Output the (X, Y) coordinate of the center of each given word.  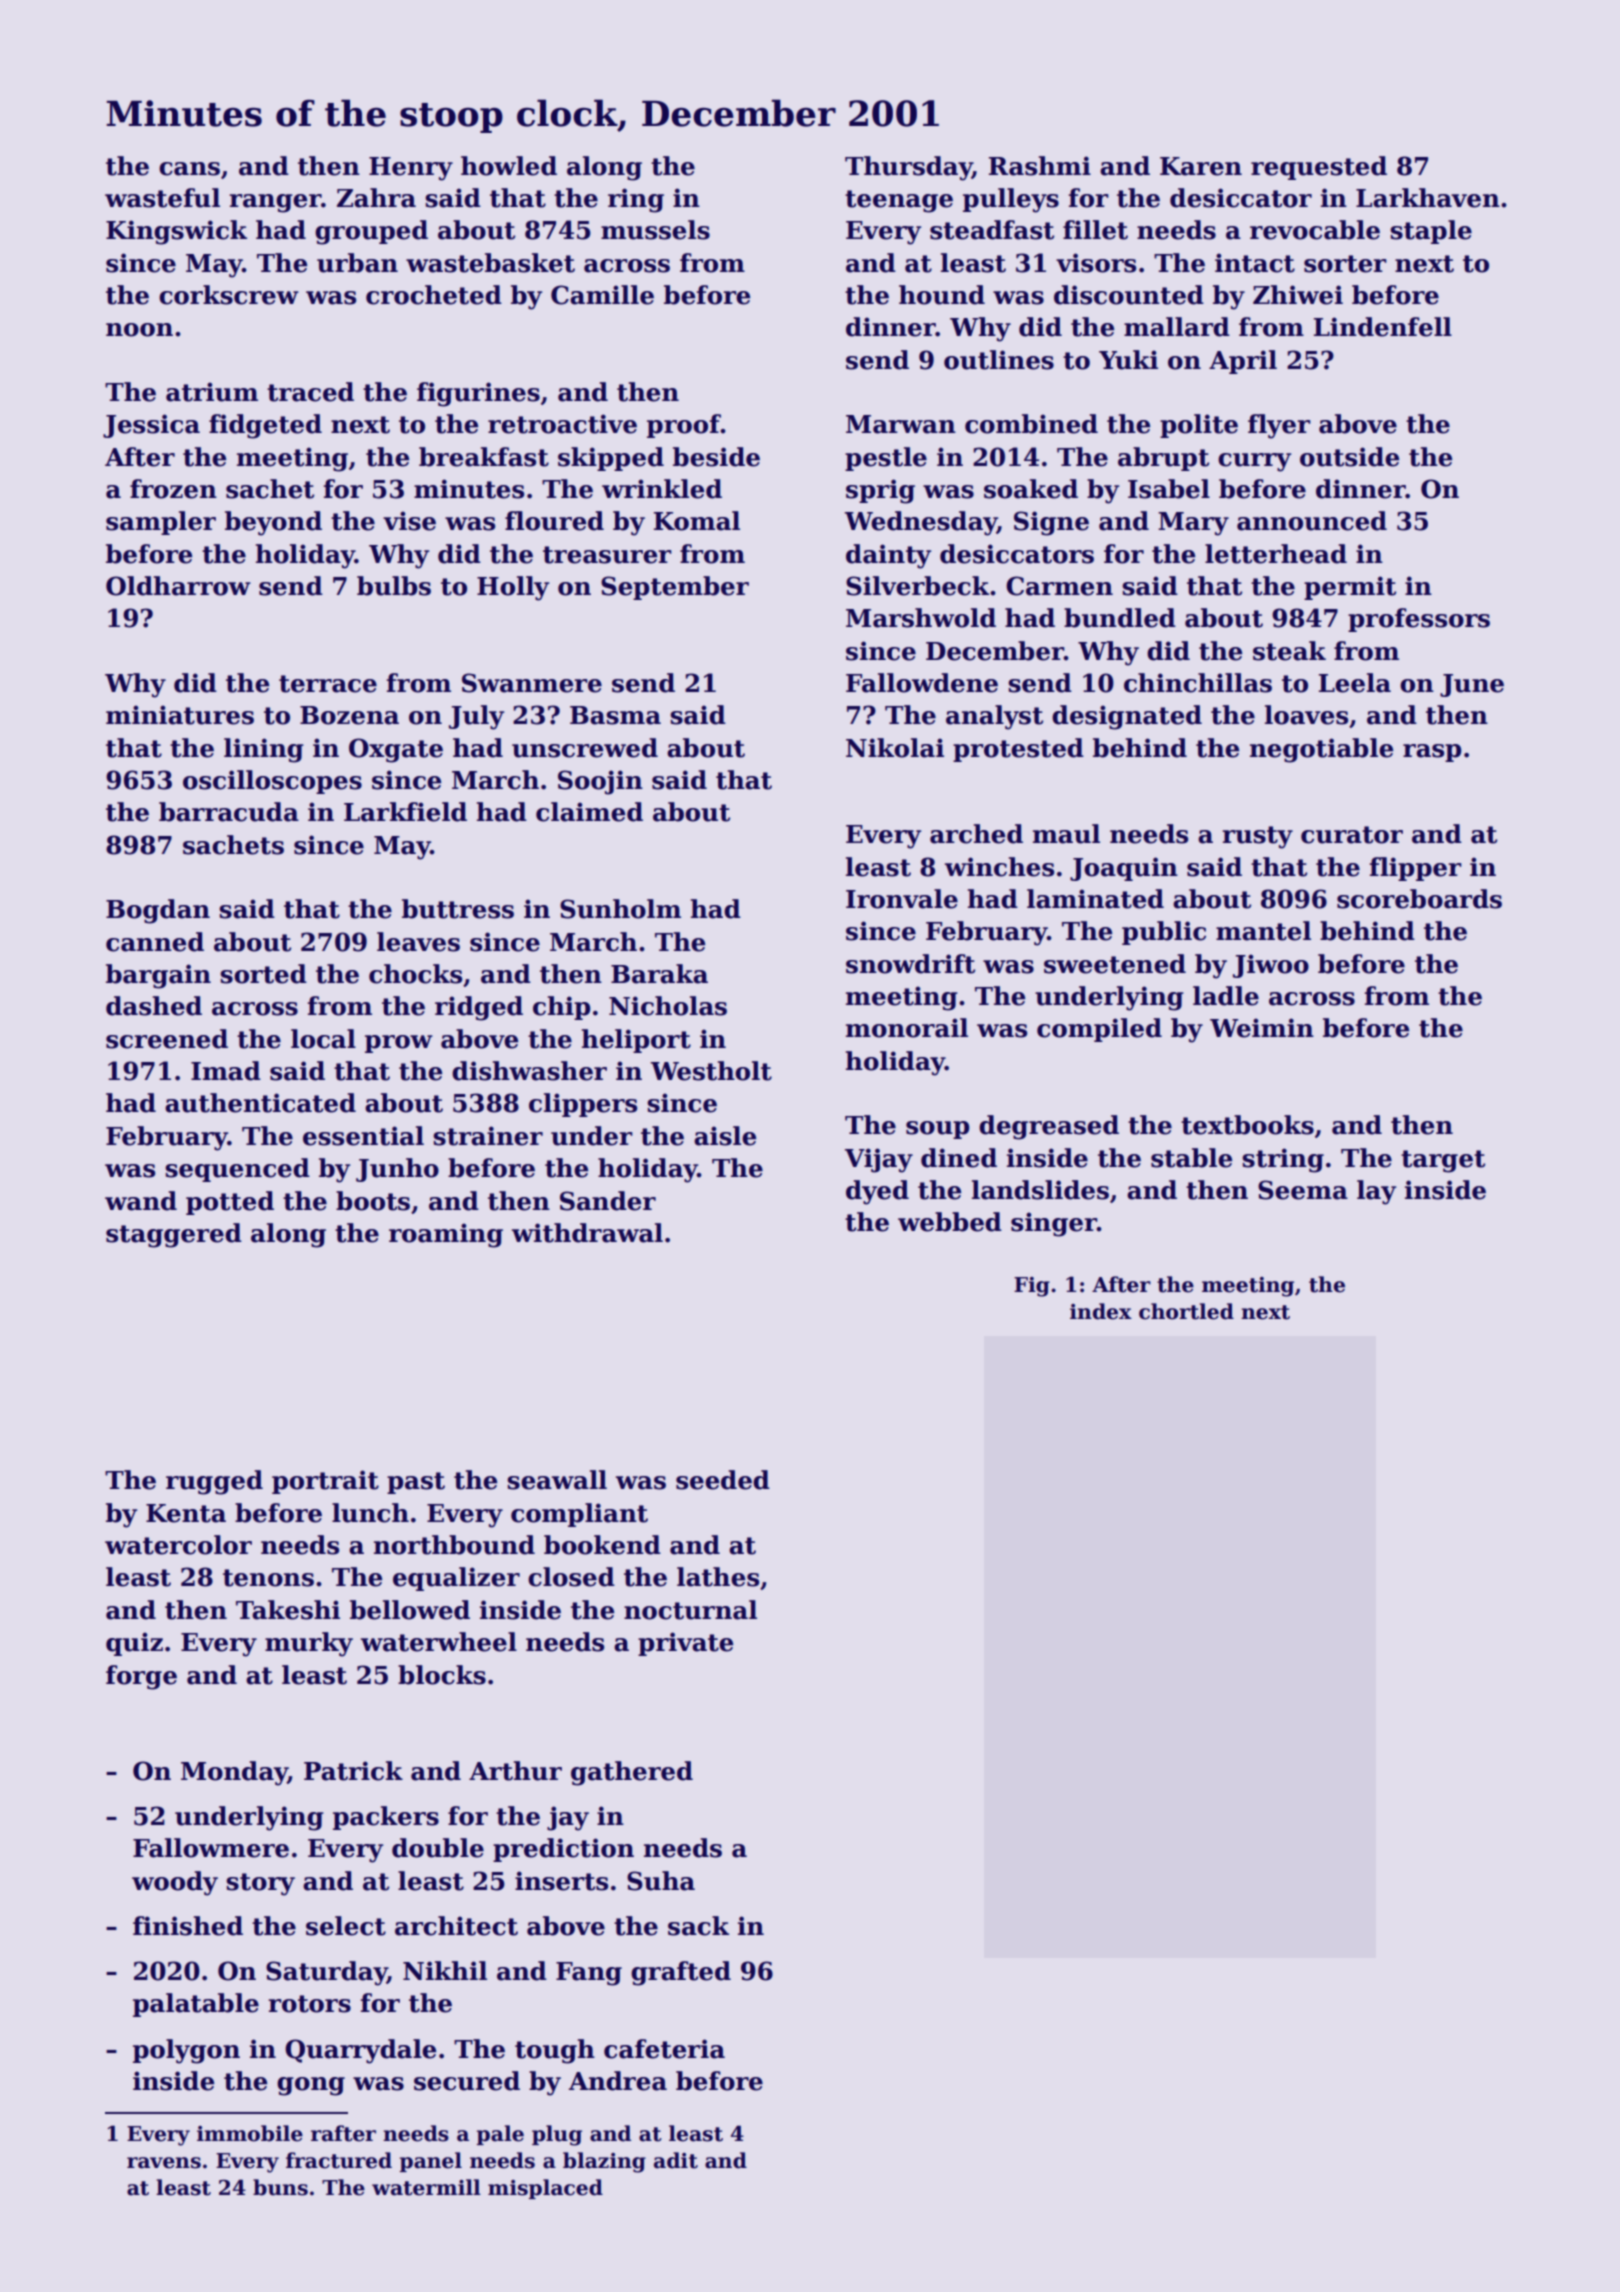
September (675, 588)
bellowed (410, 1610)
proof (684, 426)
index (1101, 1311)
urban (357, 263)
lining (264, 750)
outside (1349, 457)
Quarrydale (360, 2051)
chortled (1186, 1311)
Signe (1051, 523)
